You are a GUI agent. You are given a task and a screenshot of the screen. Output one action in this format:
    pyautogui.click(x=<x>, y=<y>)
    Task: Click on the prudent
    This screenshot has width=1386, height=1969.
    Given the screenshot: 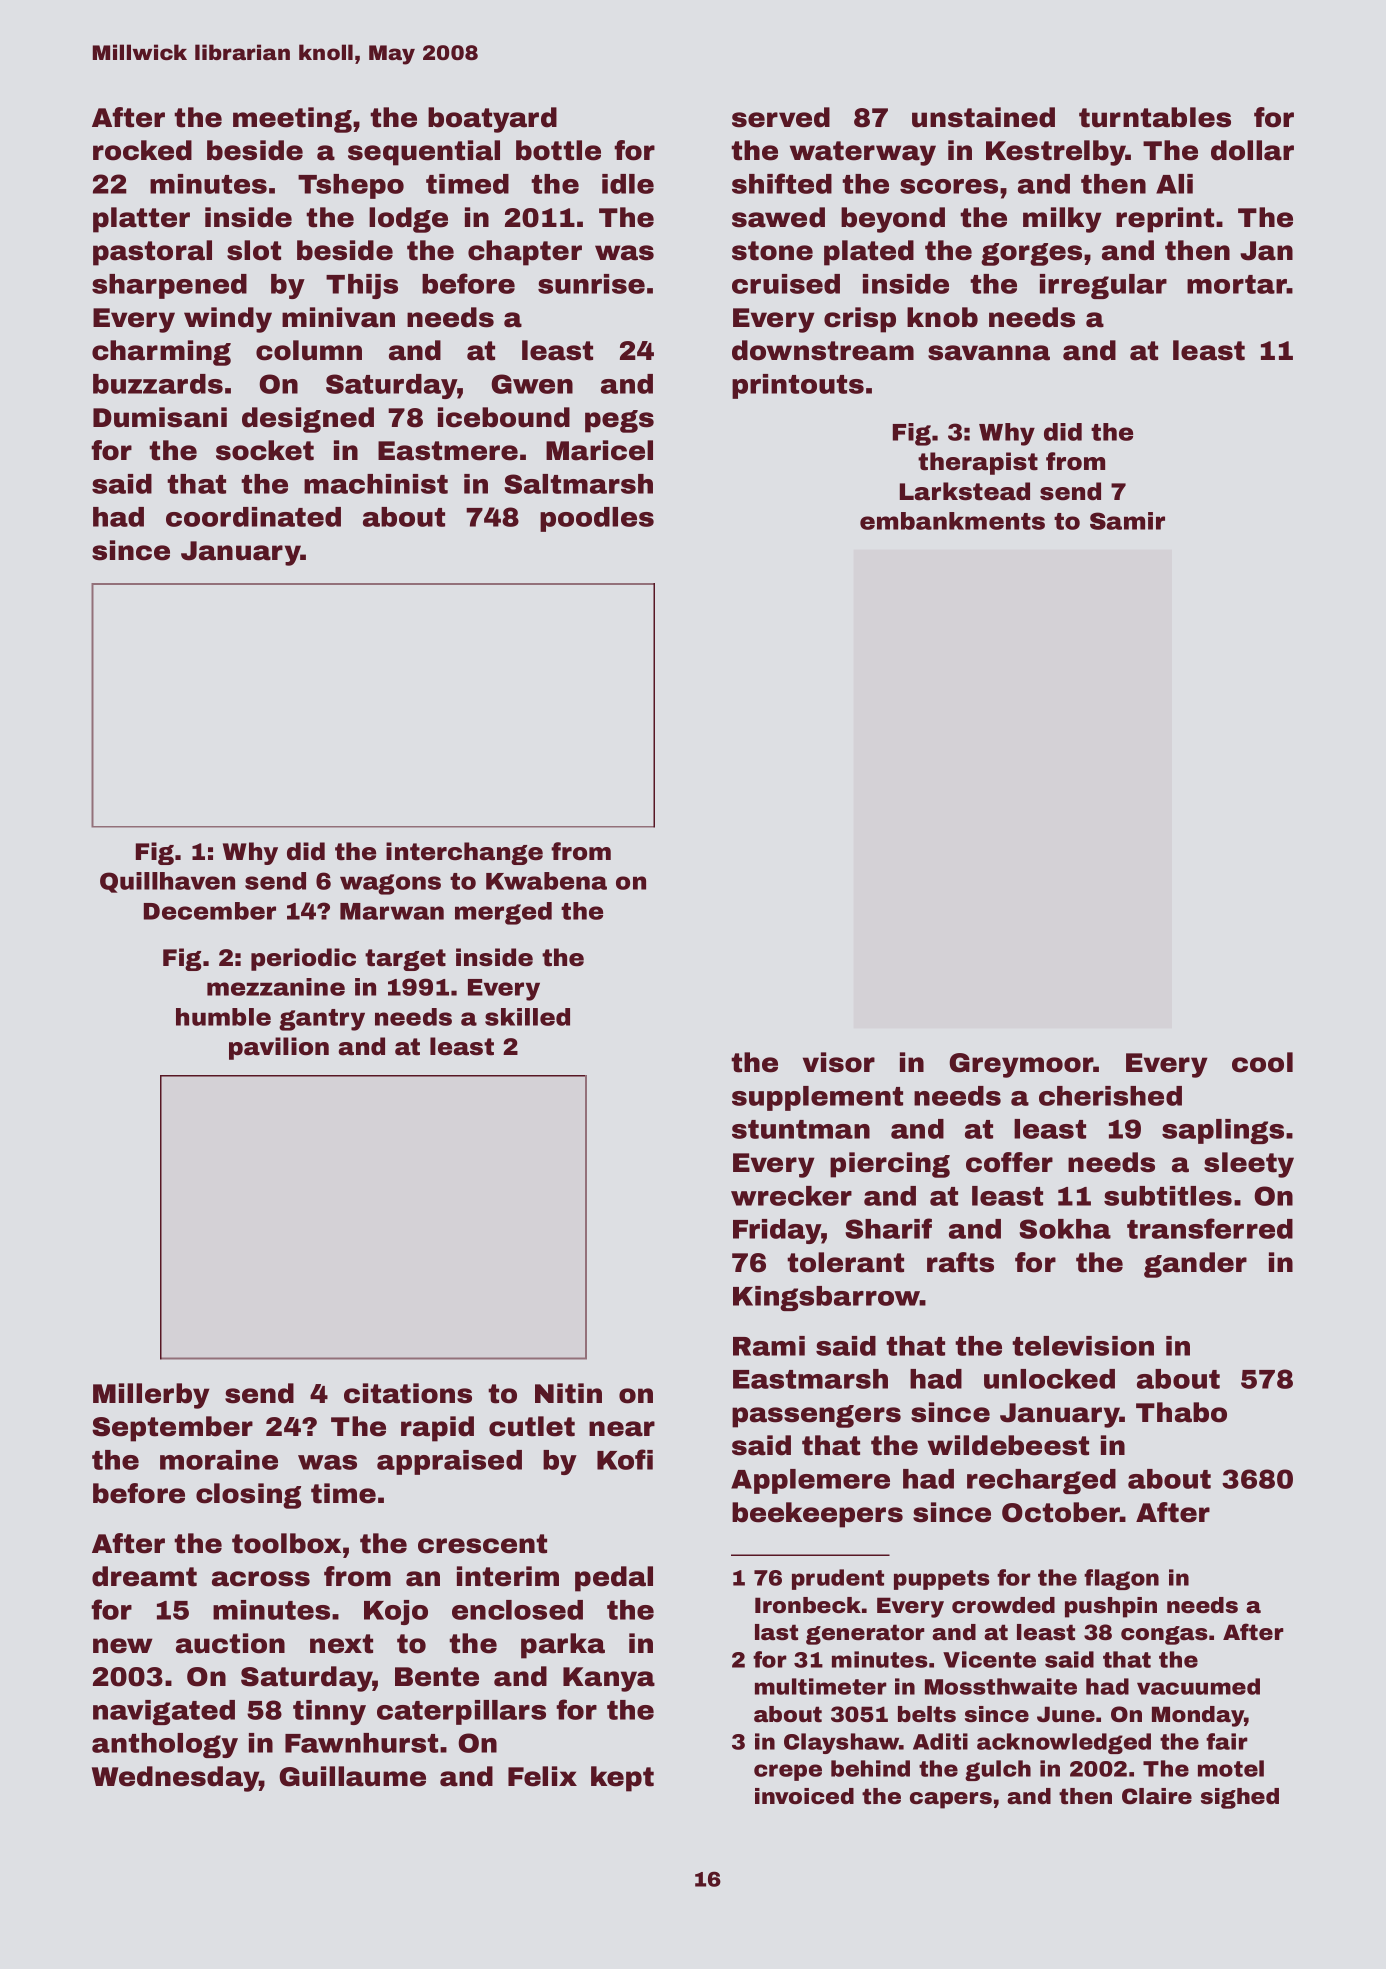 What is the action you would take?
    pyautogui.click(x=838, y=1579)
